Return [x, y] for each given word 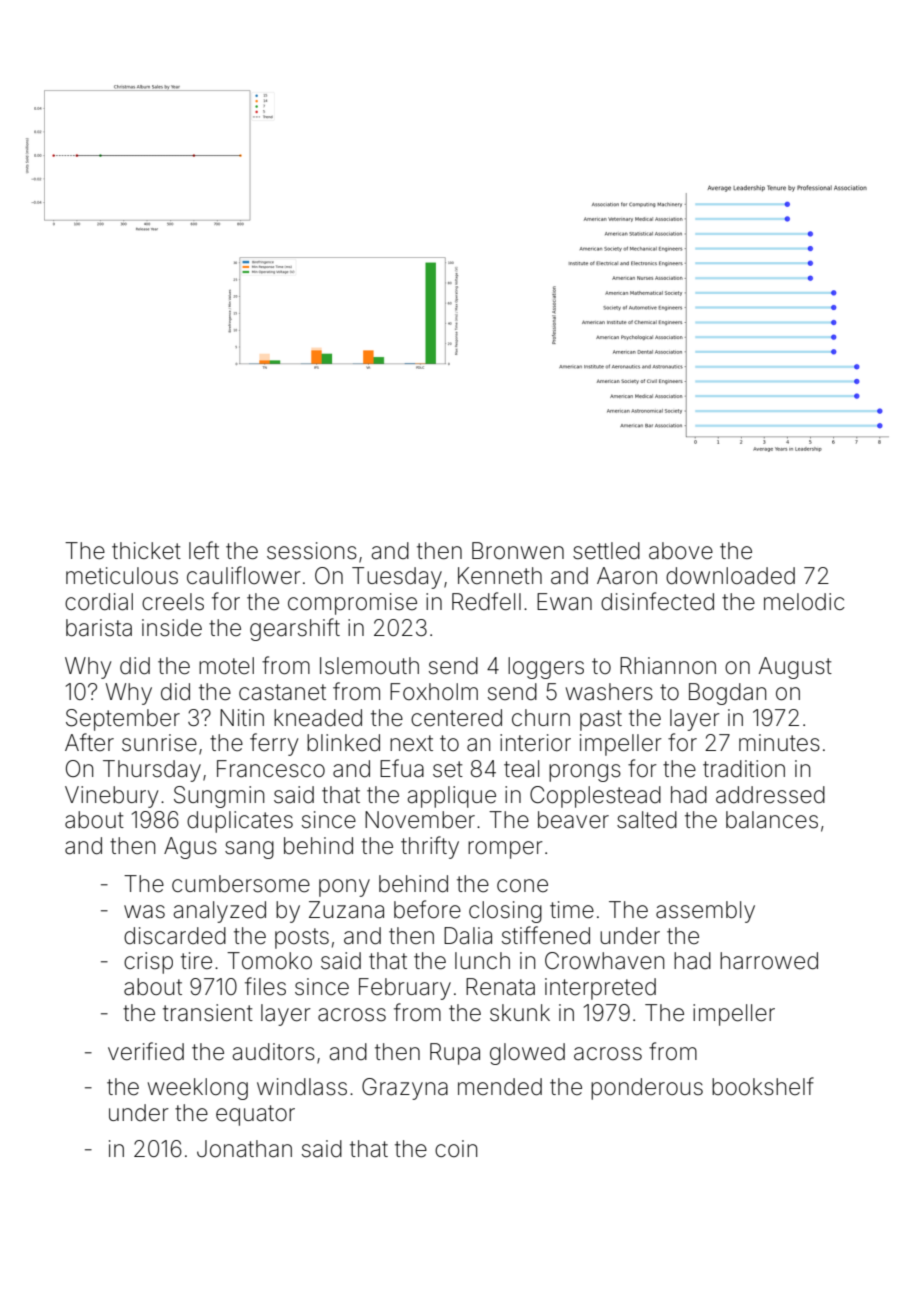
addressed [770, 795]
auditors [273, 1052]
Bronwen [518, 551]
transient [208, 1013]
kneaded [318, 718]
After [89, 742]
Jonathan [244, 1149]
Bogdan [727, 694]
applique [451, 797]
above [681, 551]
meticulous [122, 576]
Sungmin [219, 797]
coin [456, 1148]
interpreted [600, 989]
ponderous [647, 1089]
